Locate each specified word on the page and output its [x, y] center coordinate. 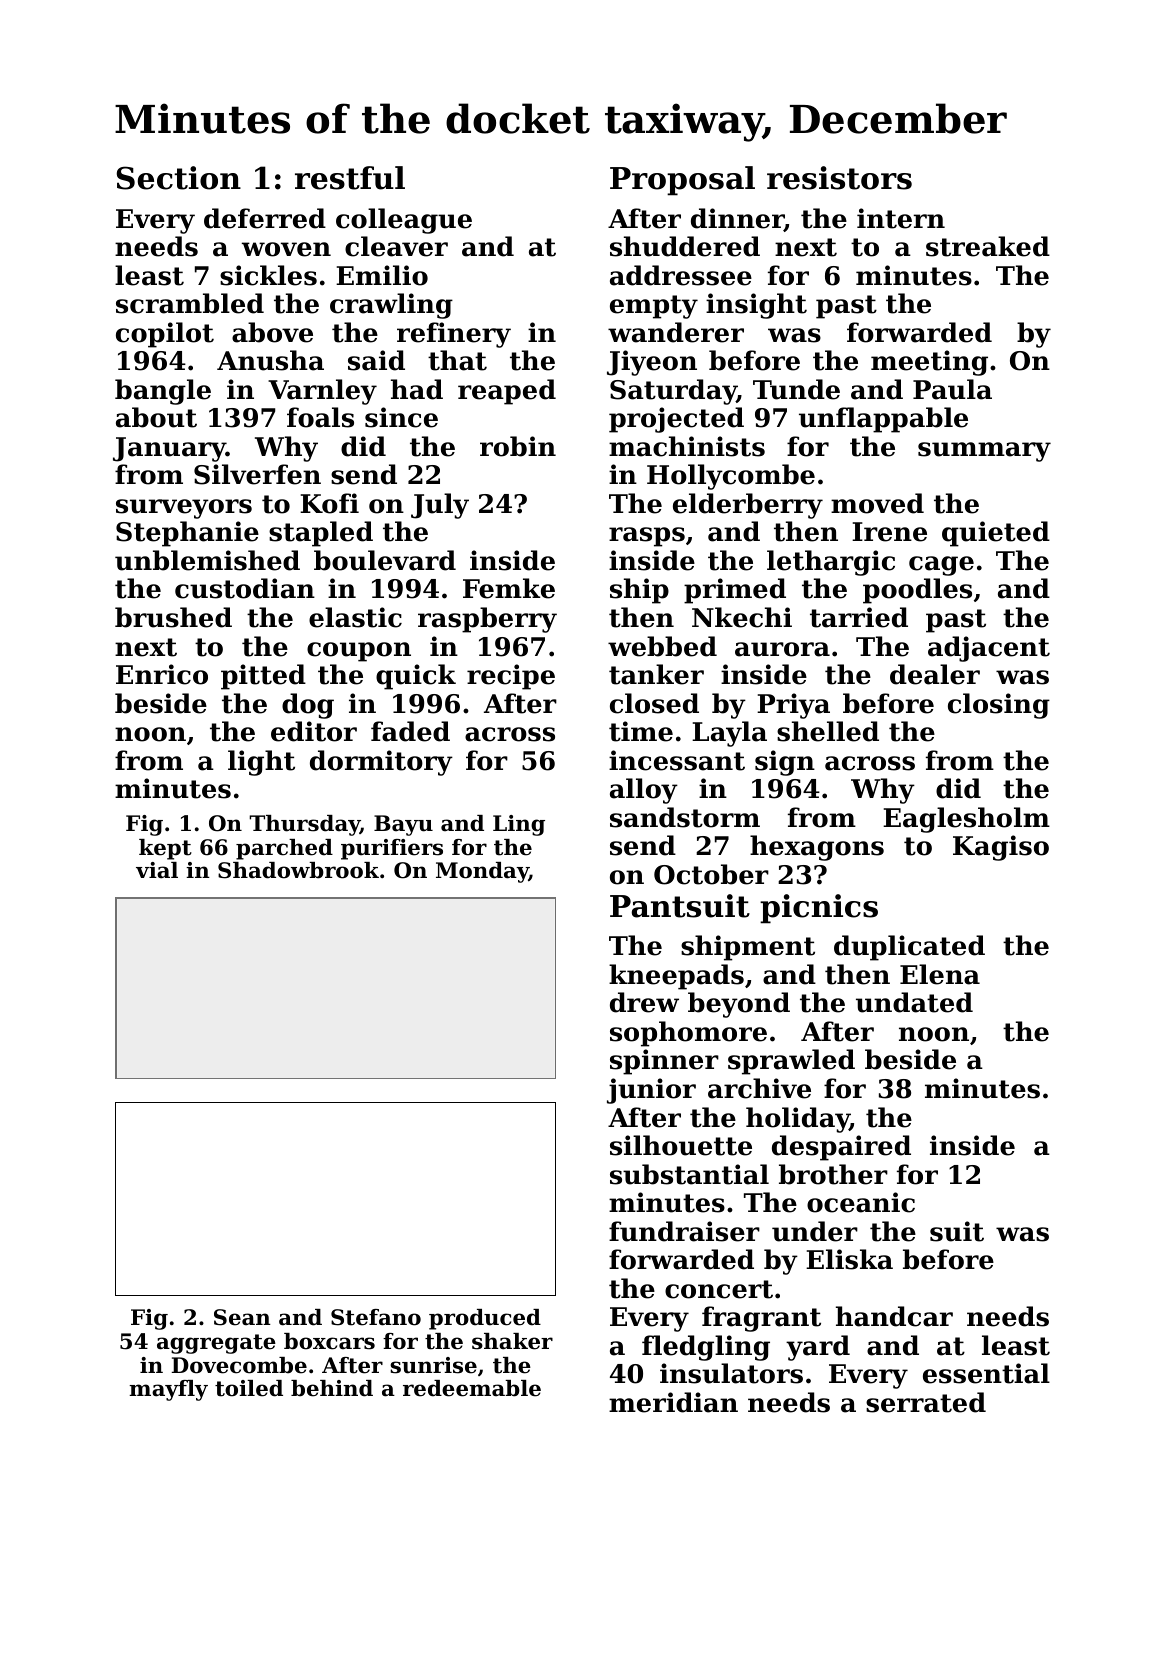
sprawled [791, 1062]
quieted [996, 534]
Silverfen [257, 474]
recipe [511, 677]
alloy [644, 791]
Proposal [682, 181]
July [440, 506]
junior [651, 1091]
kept [165, 849]
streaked [988, 246]
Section [179, 178]
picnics [819, 909]
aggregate [216, 1344]
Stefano [376, 1317]
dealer [935, 674]
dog [308, 706]
